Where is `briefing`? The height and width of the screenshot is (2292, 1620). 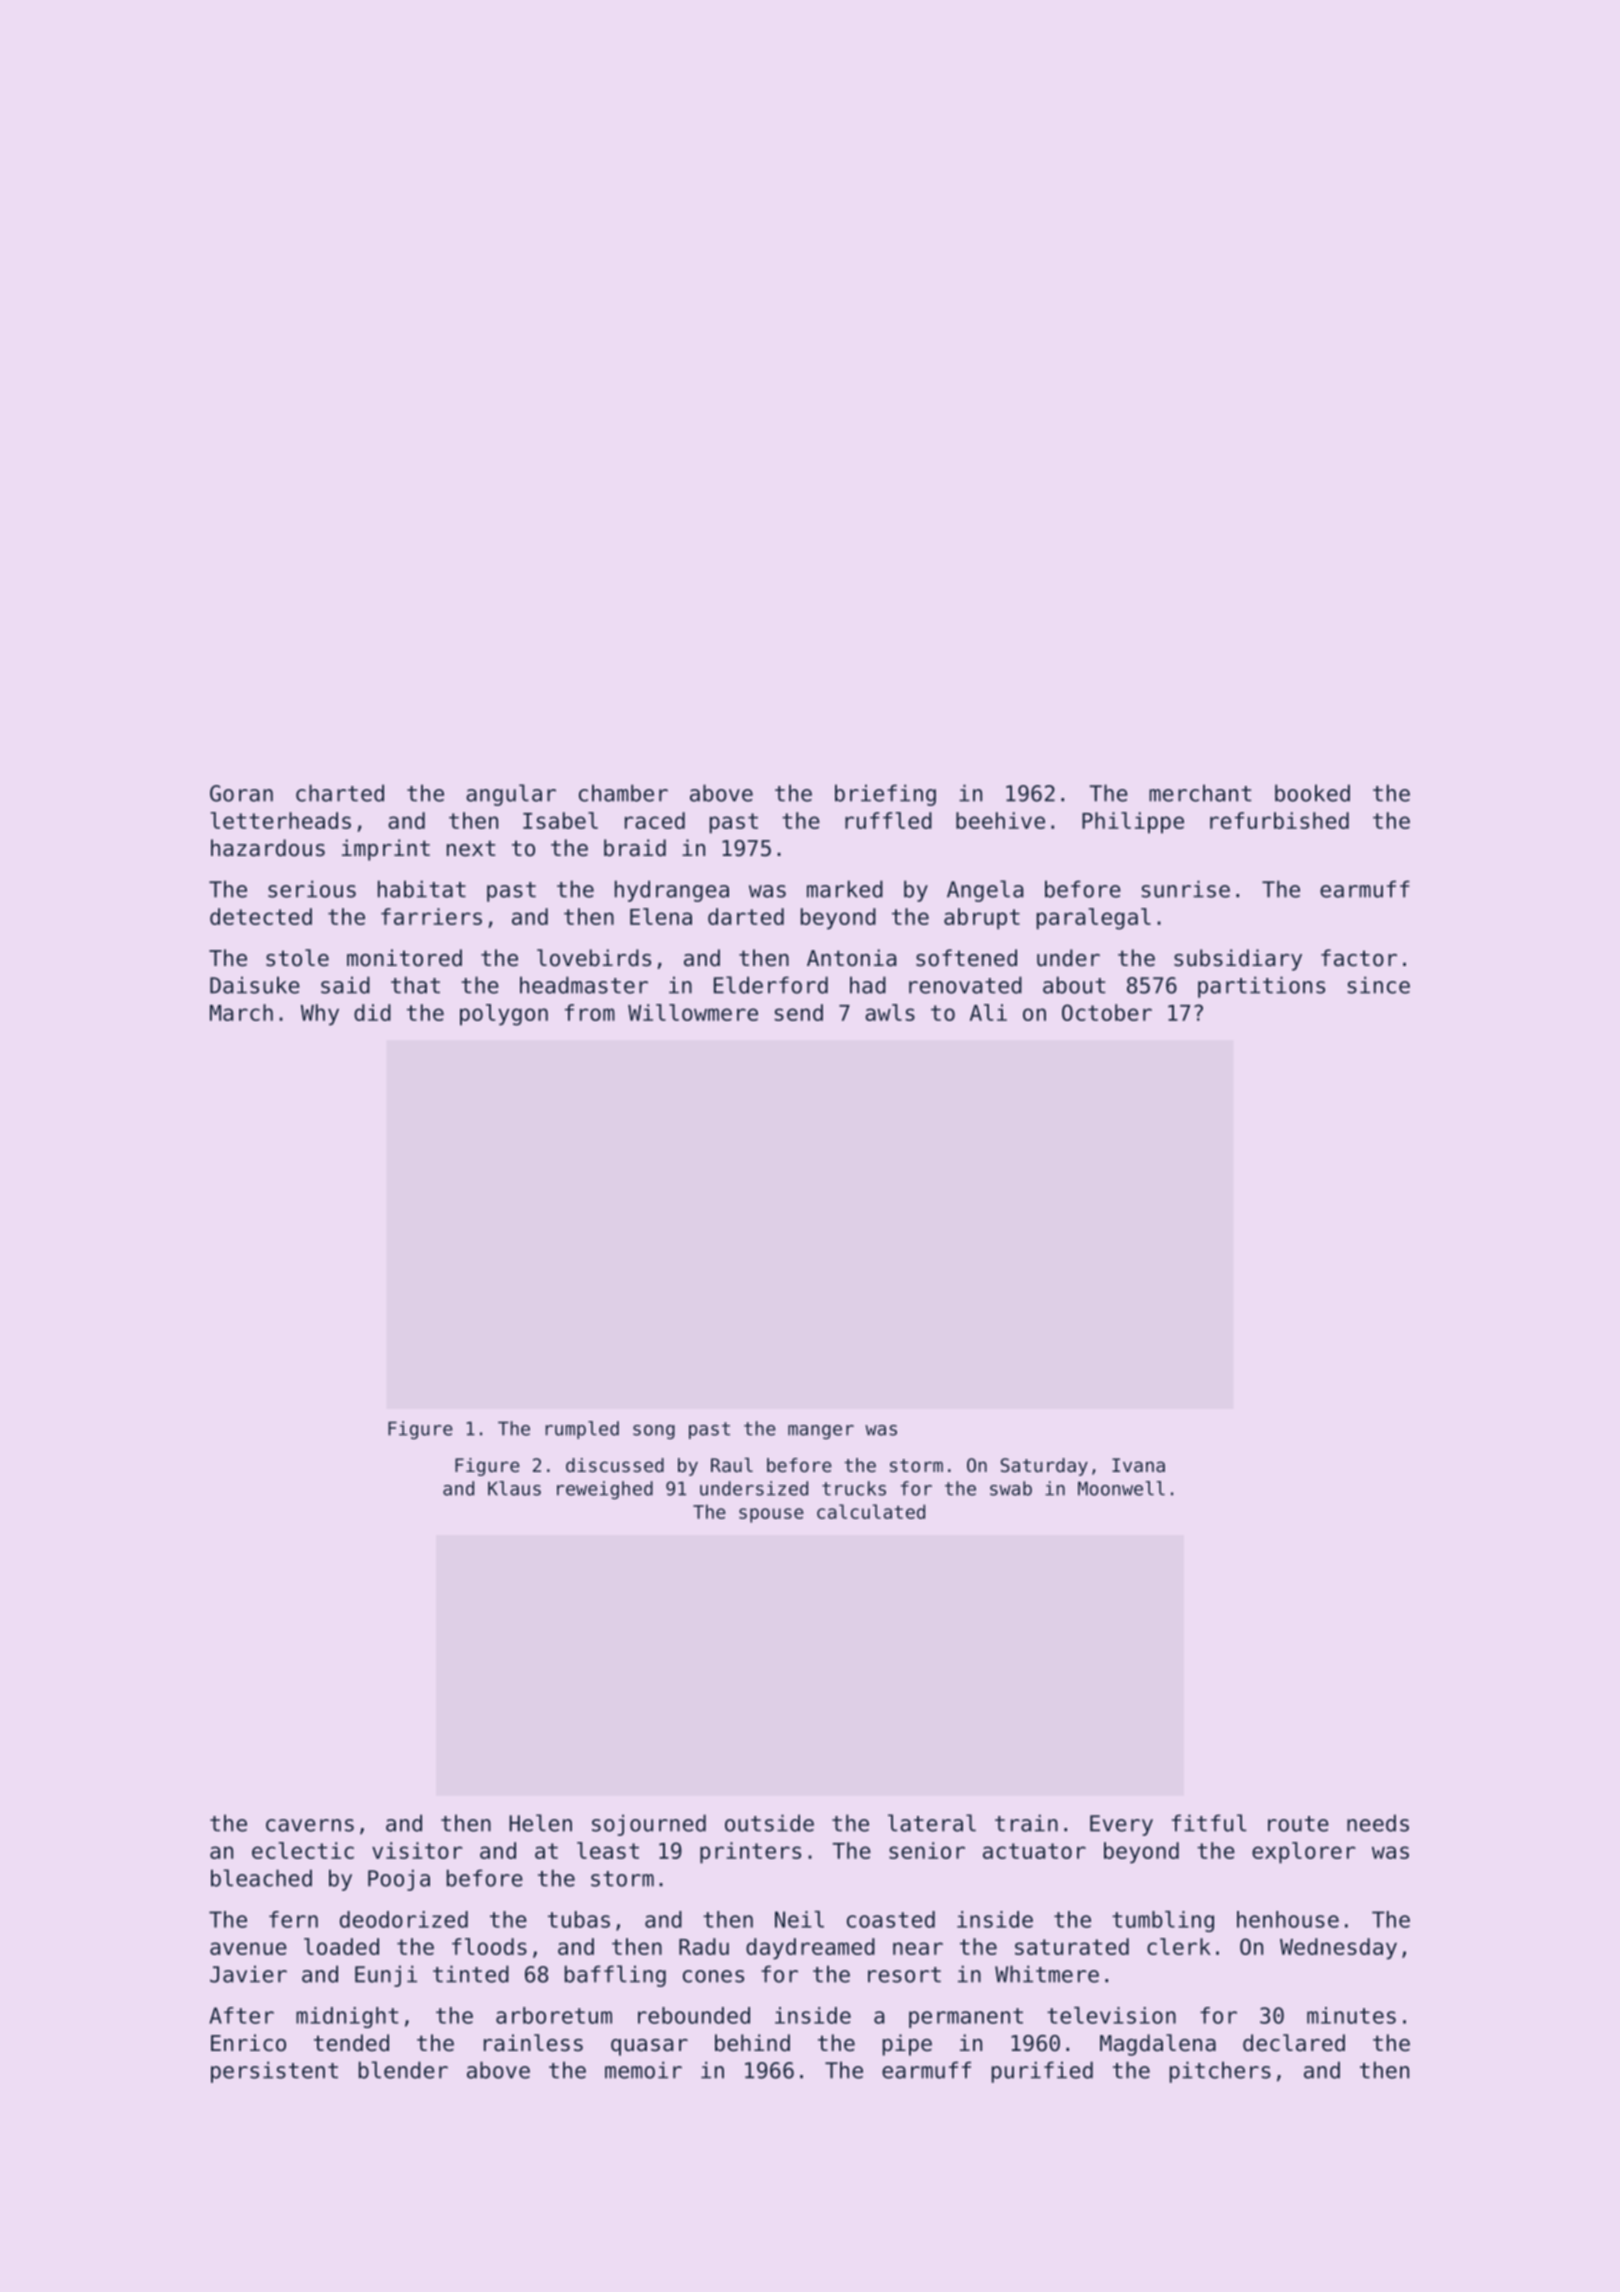 briefing is located at coordinates (885, 795).
